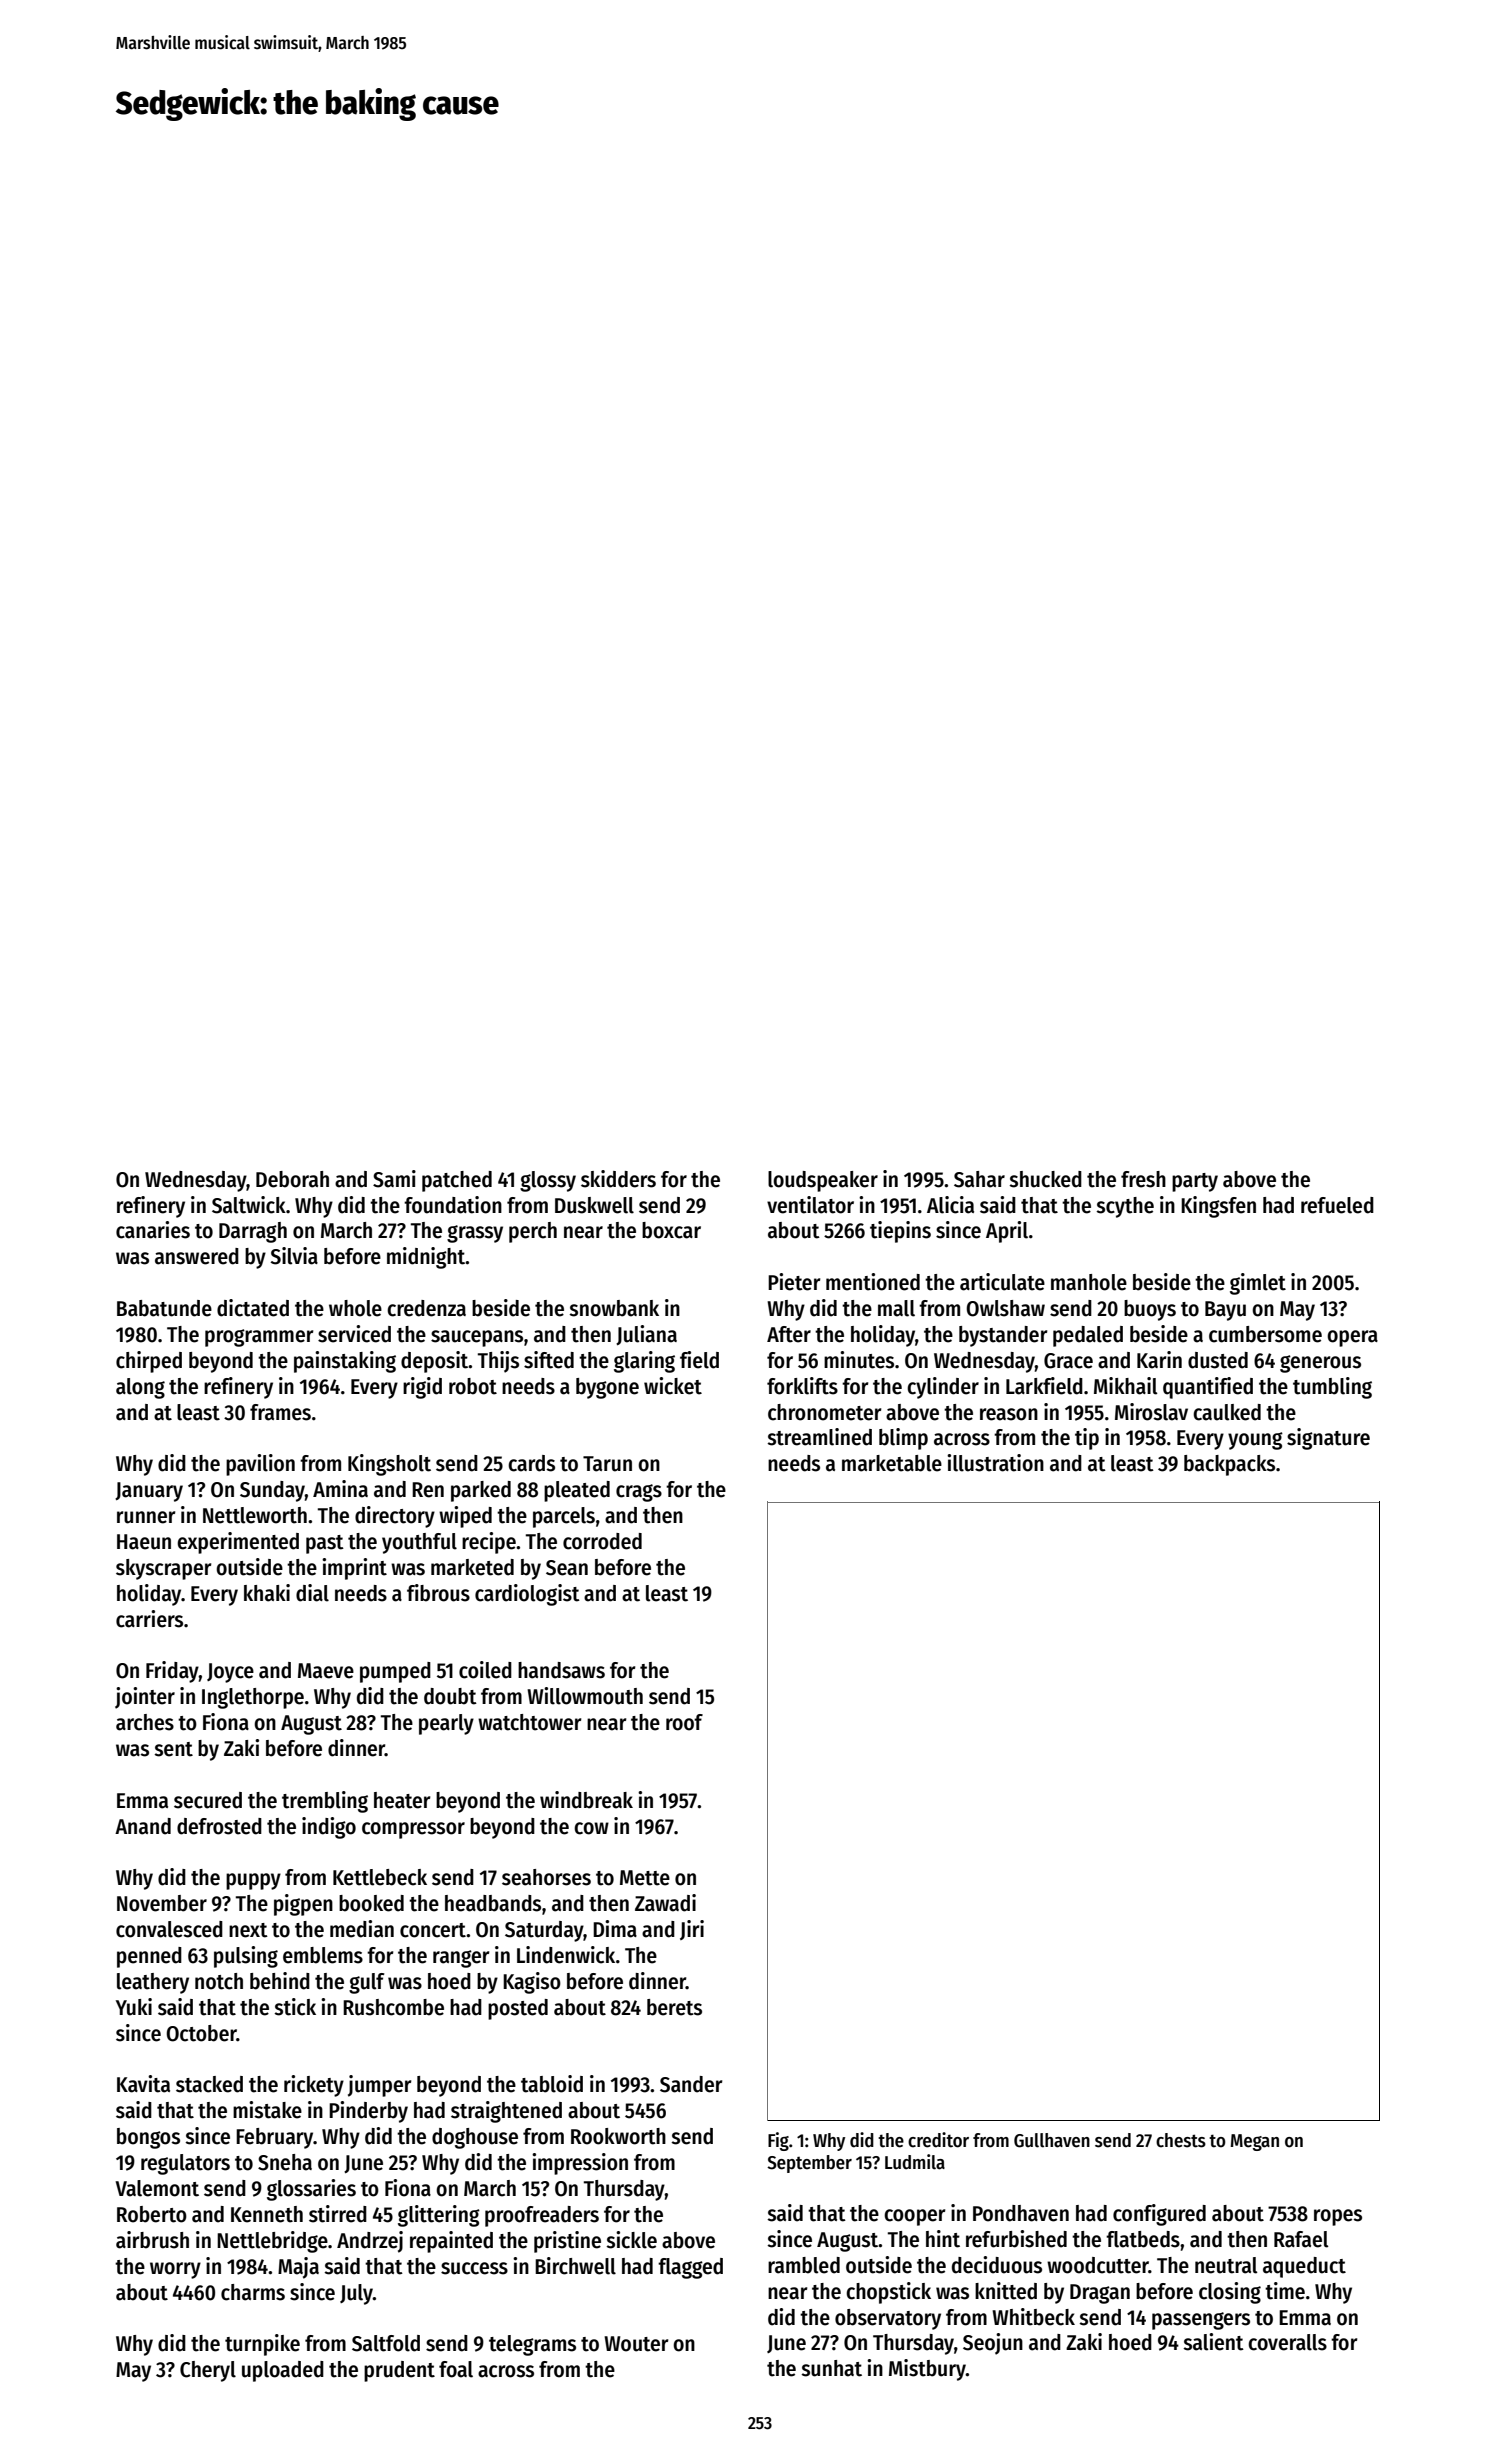 The height and width of the image is (2464, 1496). I want to click on windbreak, so click(586, 1800).
